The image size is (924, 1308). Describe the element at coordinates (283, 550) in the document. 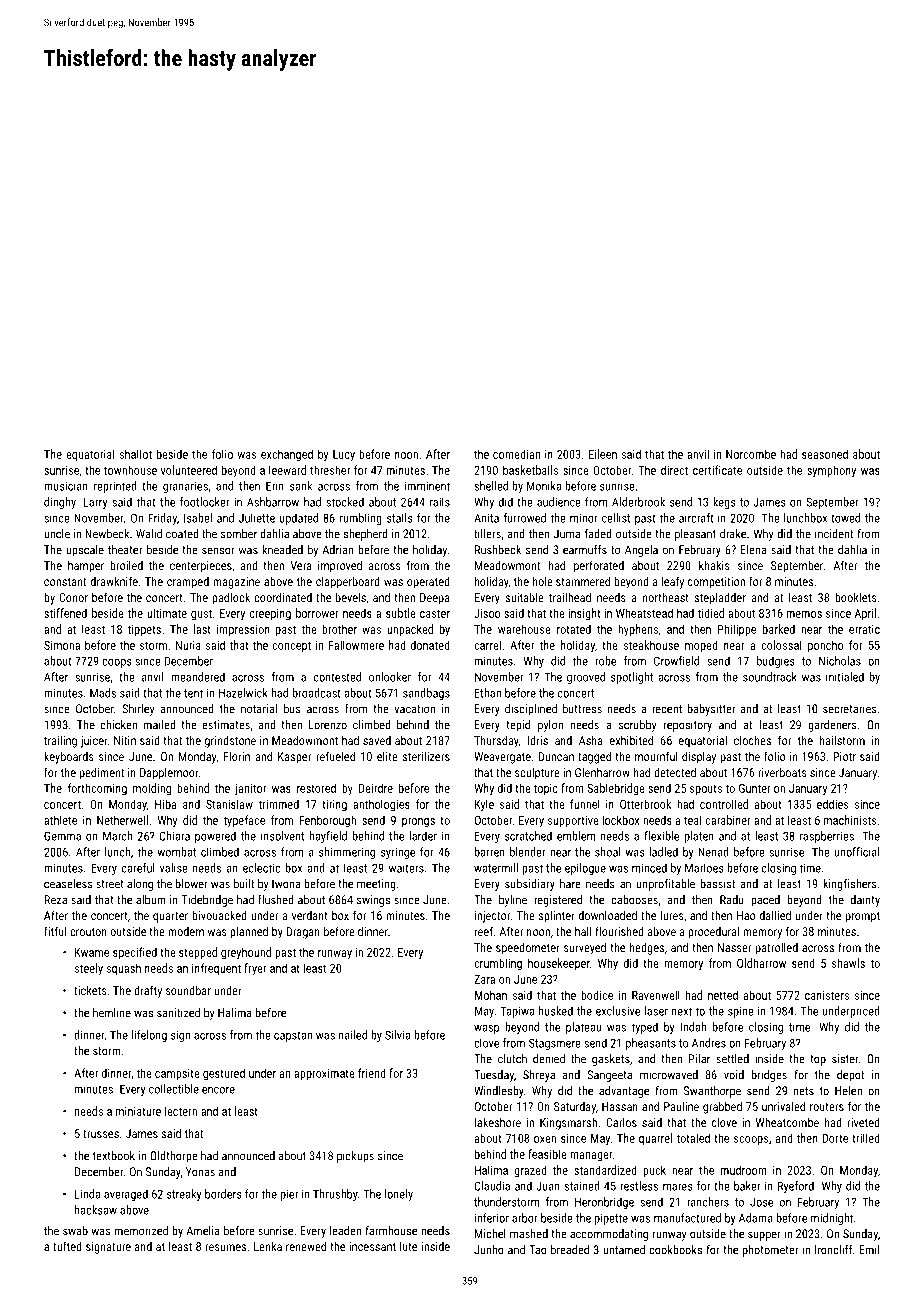

I see `kneaded` at that location.
